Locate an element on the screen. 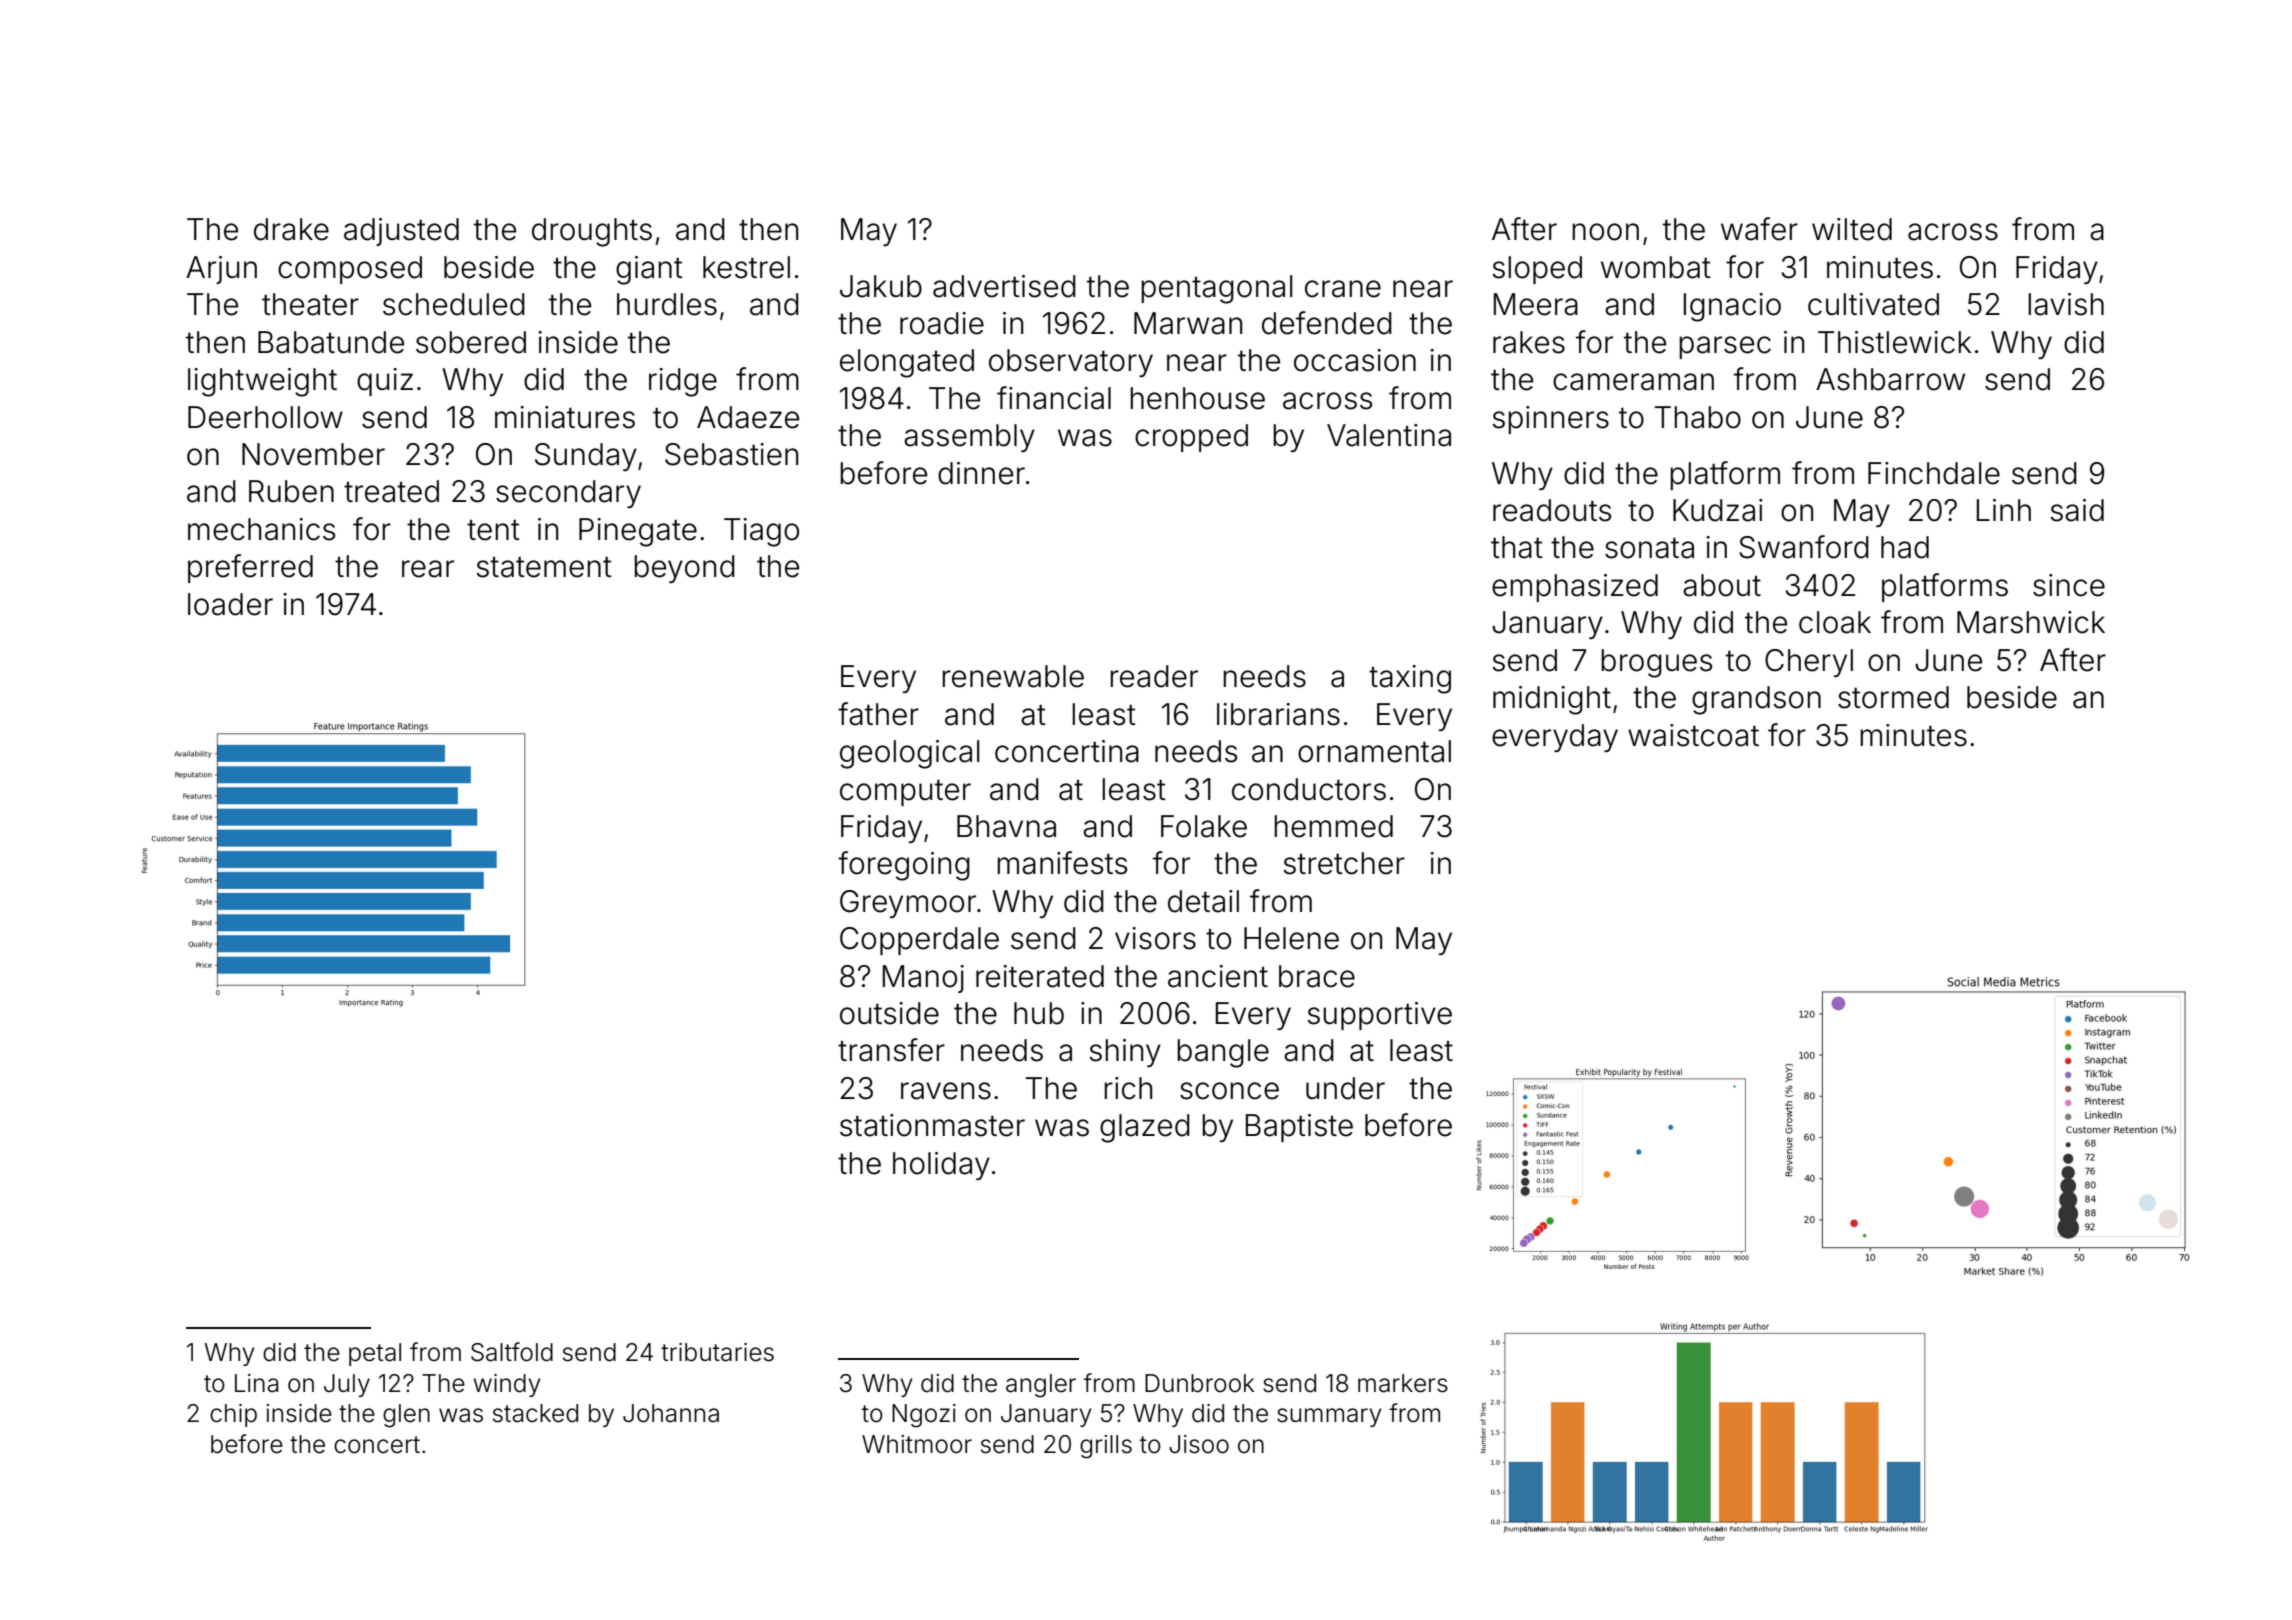 The width and height of the screenshot is (2292, 1620). drake is located at coordinates (291, 229).
